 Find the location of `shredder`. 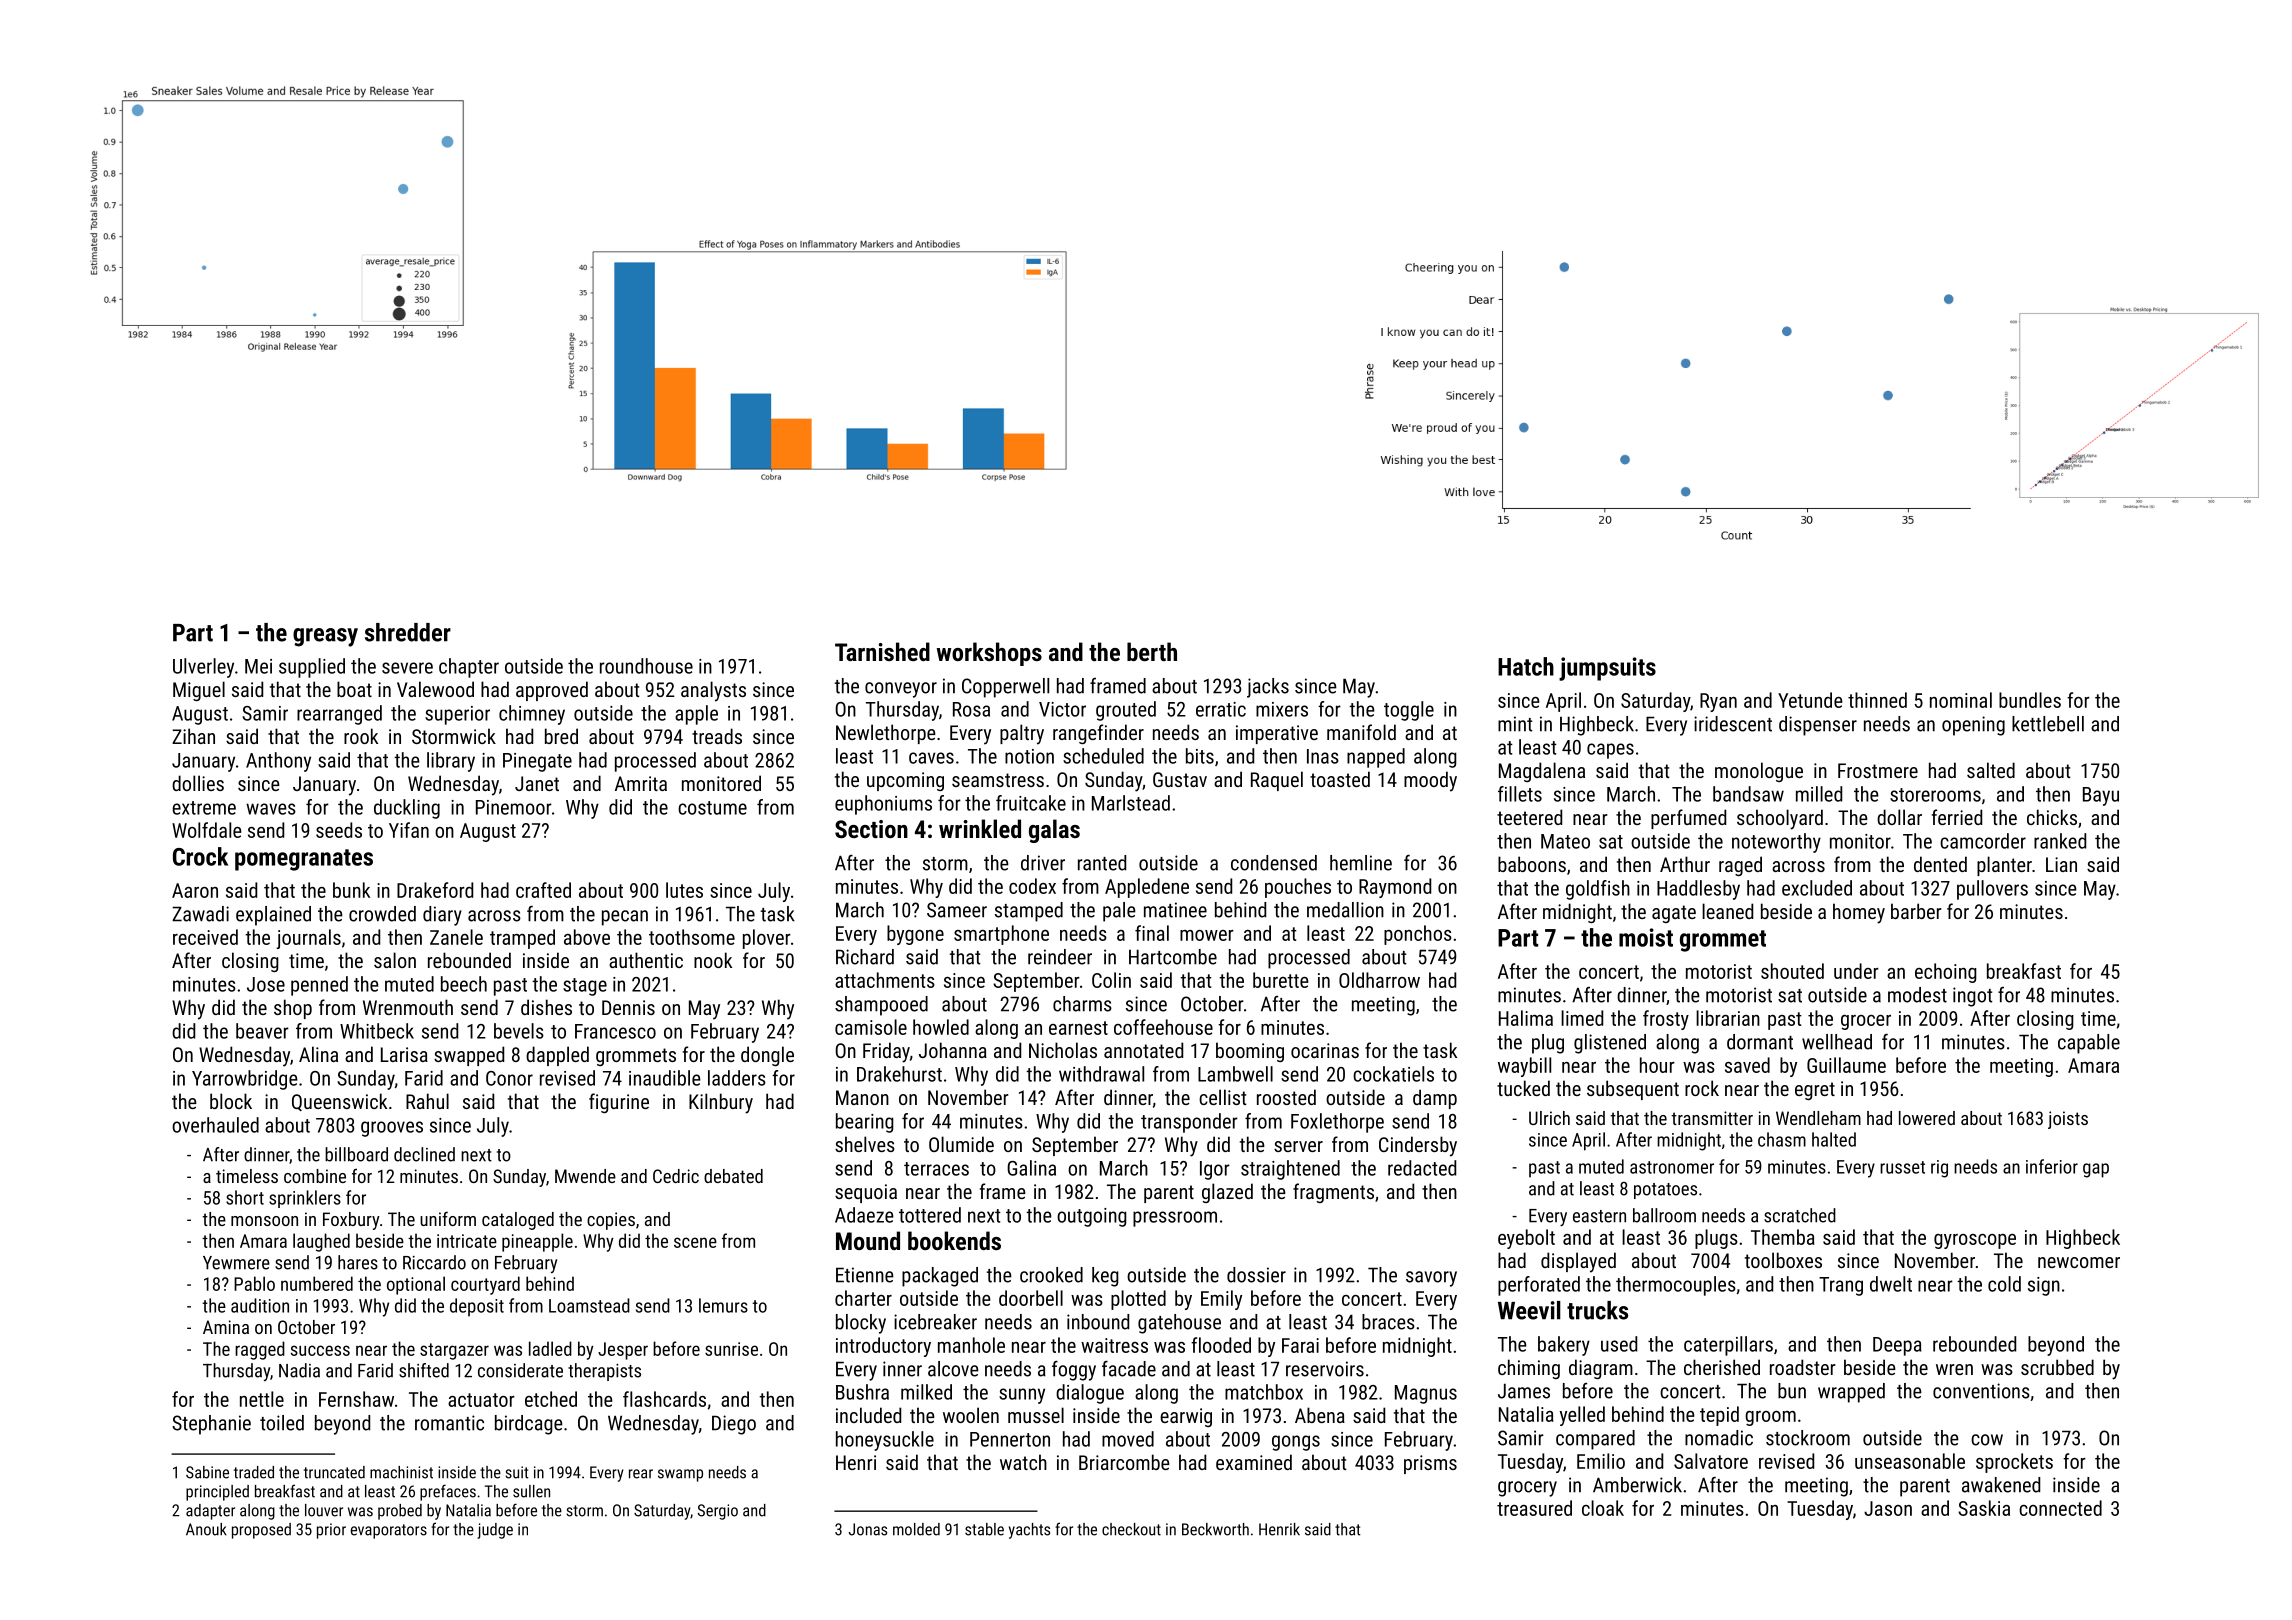

shredder is located at coordinates (408, 632).
